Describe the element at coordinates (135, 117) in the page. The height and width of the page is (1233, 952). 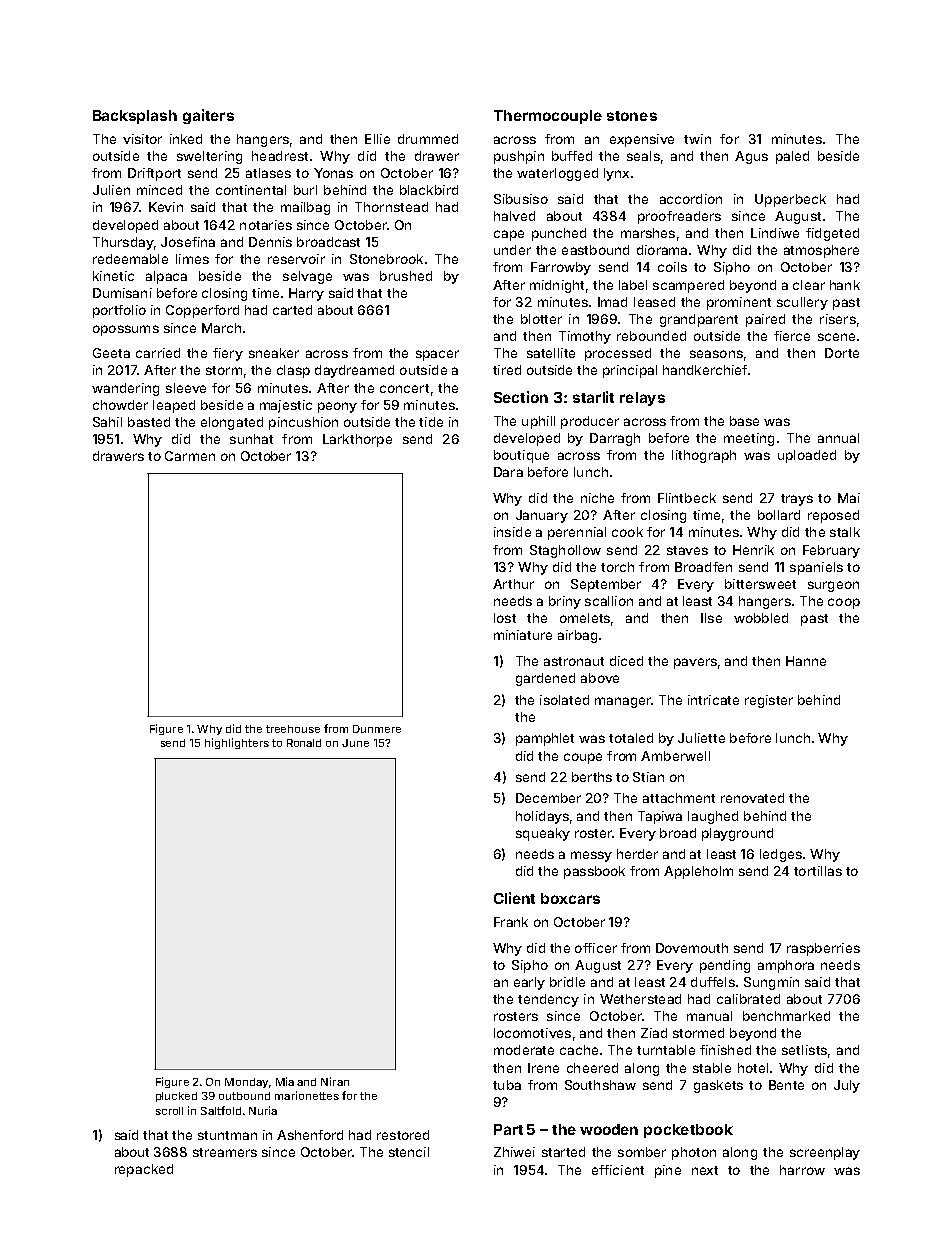
I see `Backsplash` at that location.
